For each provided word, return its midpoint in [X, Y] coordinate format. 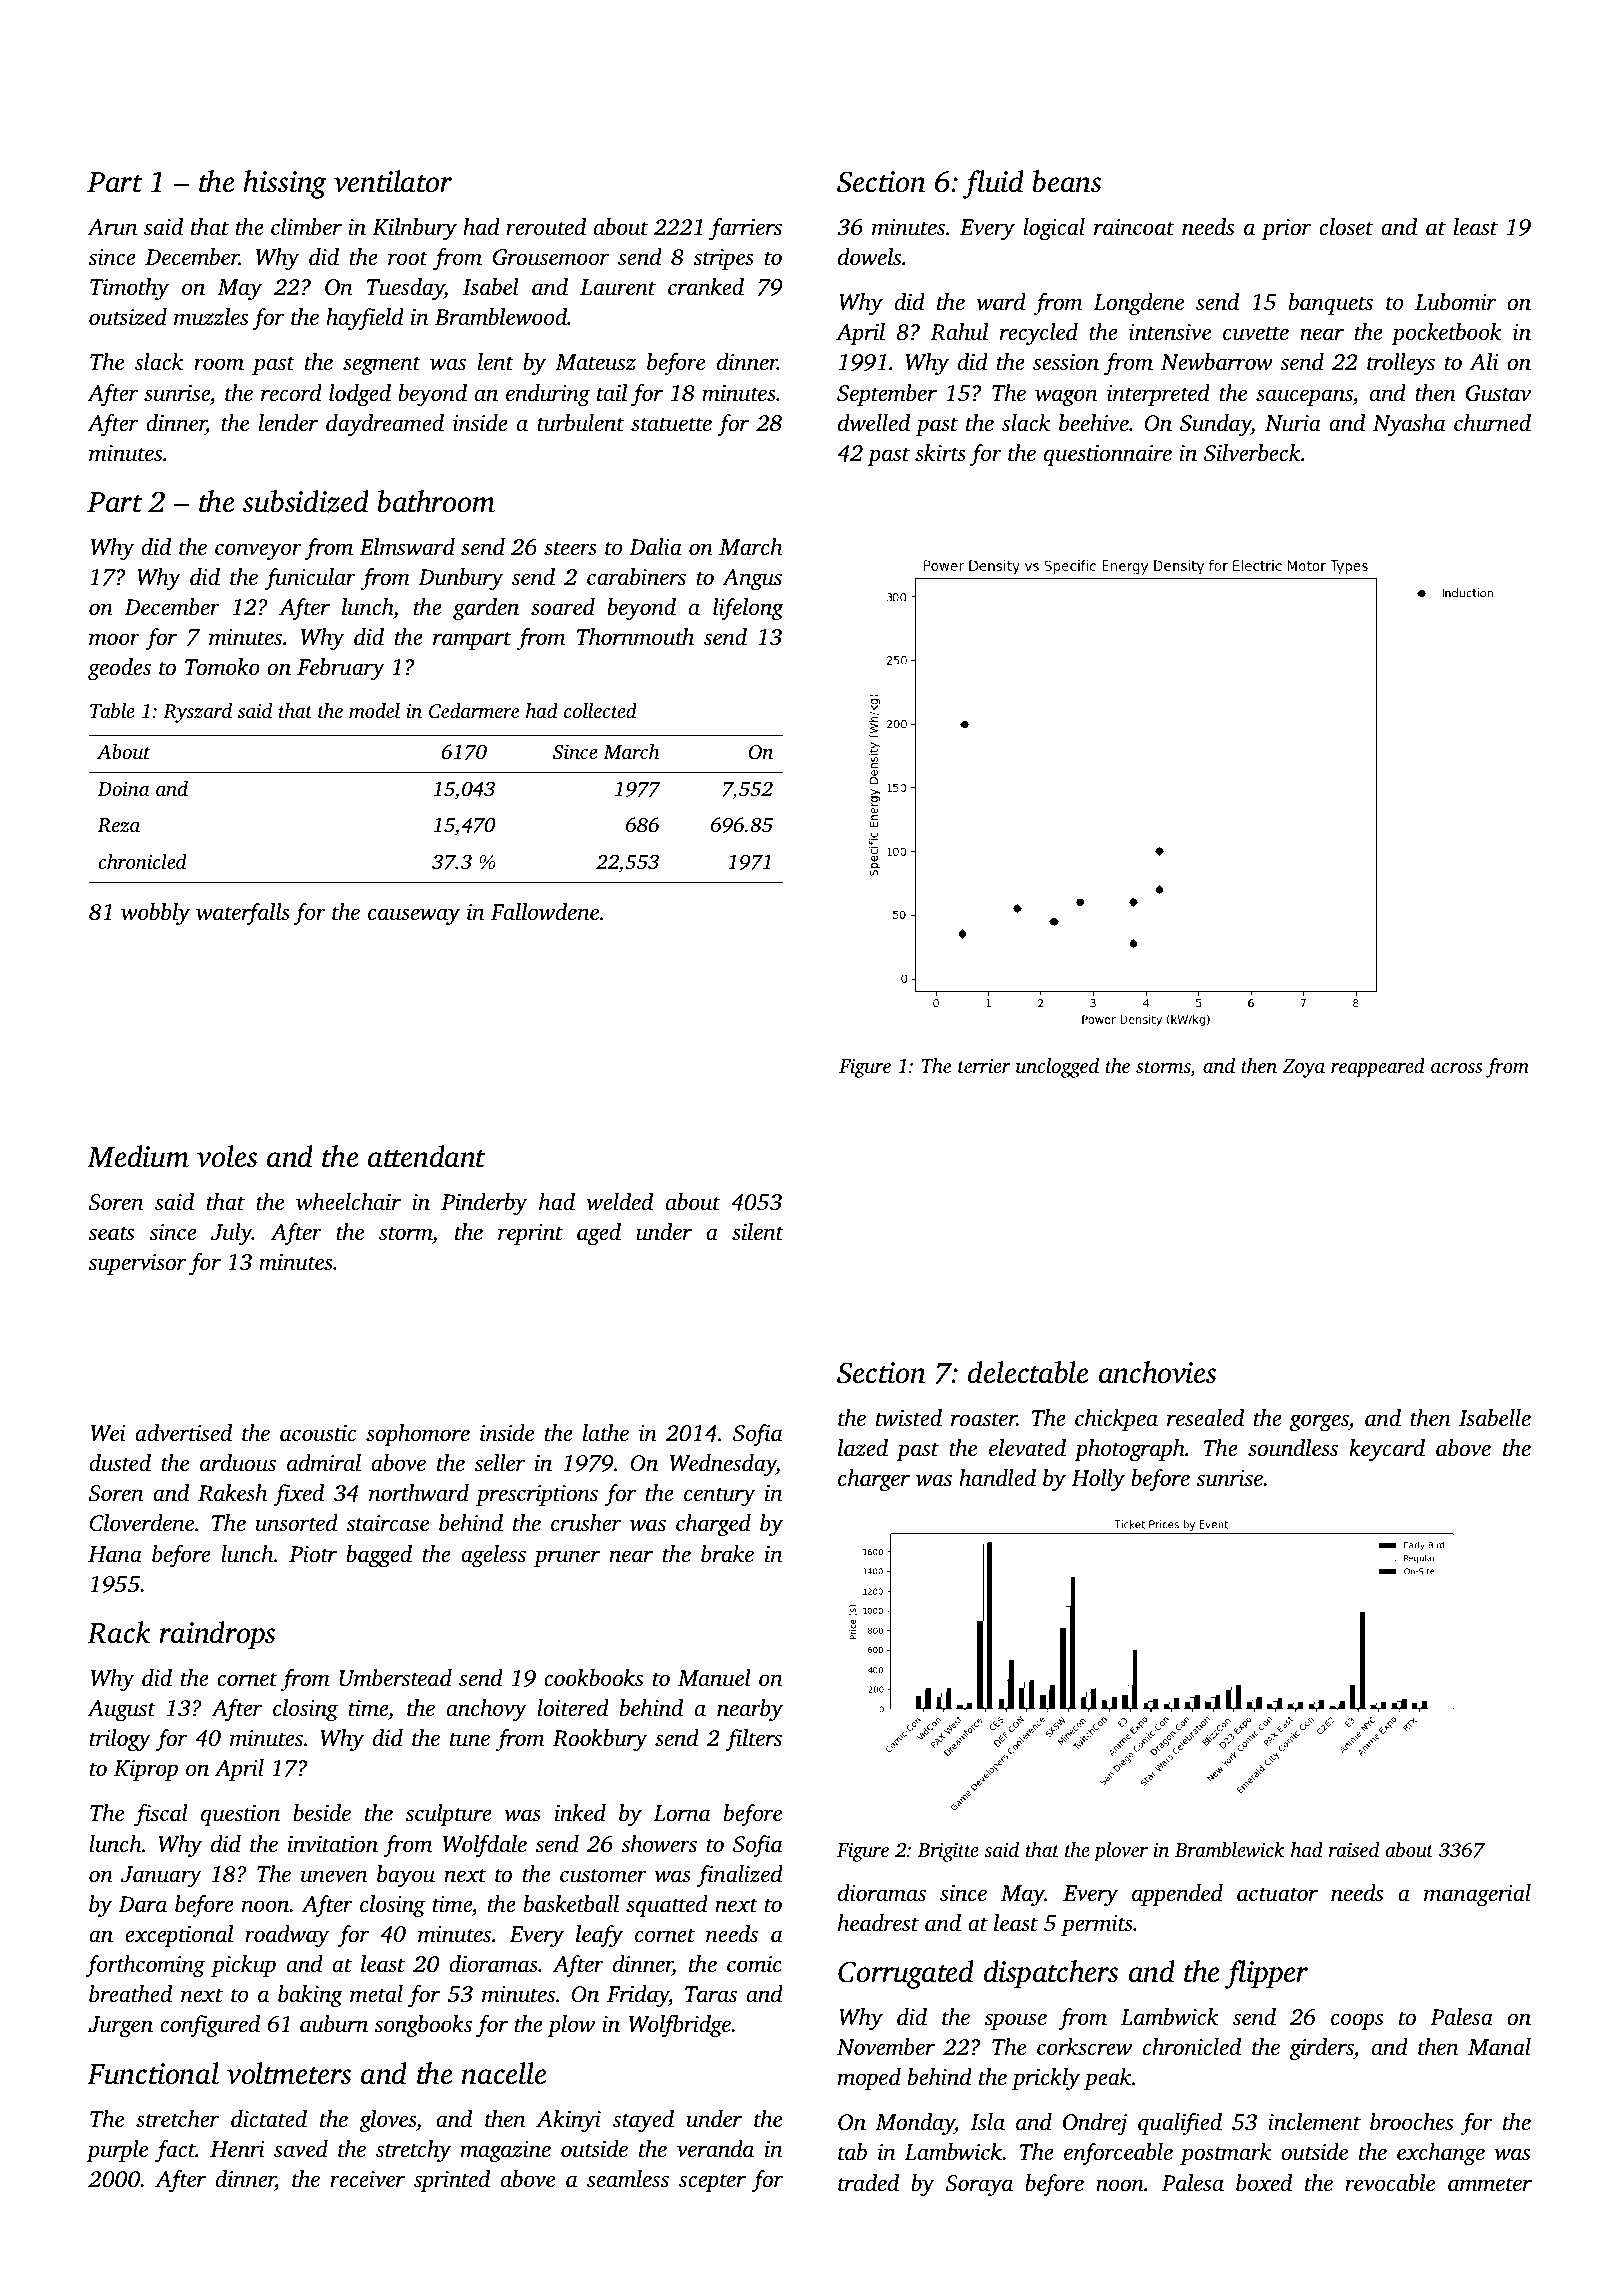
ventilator [393, 181]
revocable [1390, 2183]
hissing [285, 184]
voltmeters [289, 2073]
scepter [712, 2182]
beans [1067, 181]
